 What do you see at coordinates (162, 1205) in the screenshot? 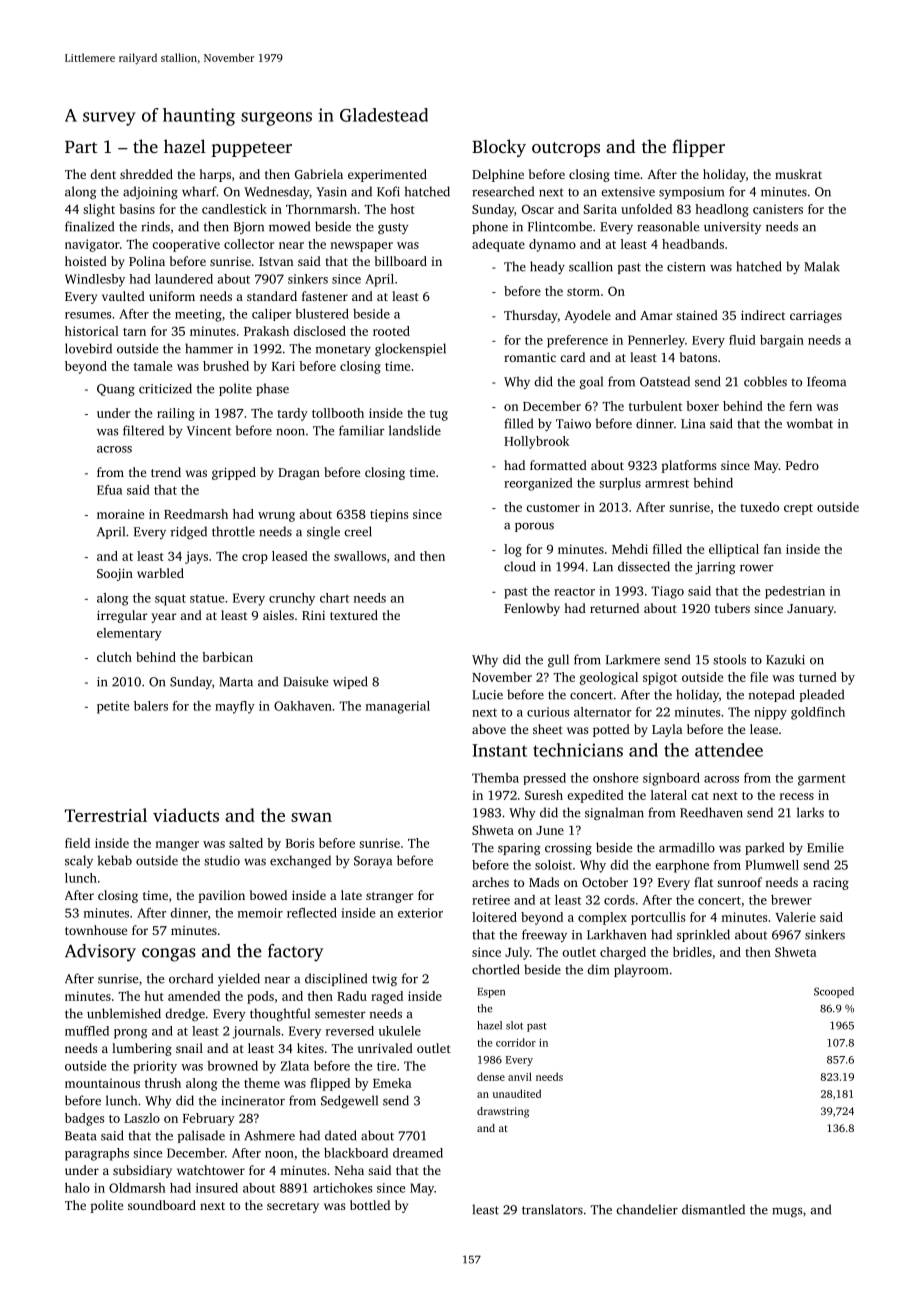
I see `soundboard` at bounding box center [162, 1205].
